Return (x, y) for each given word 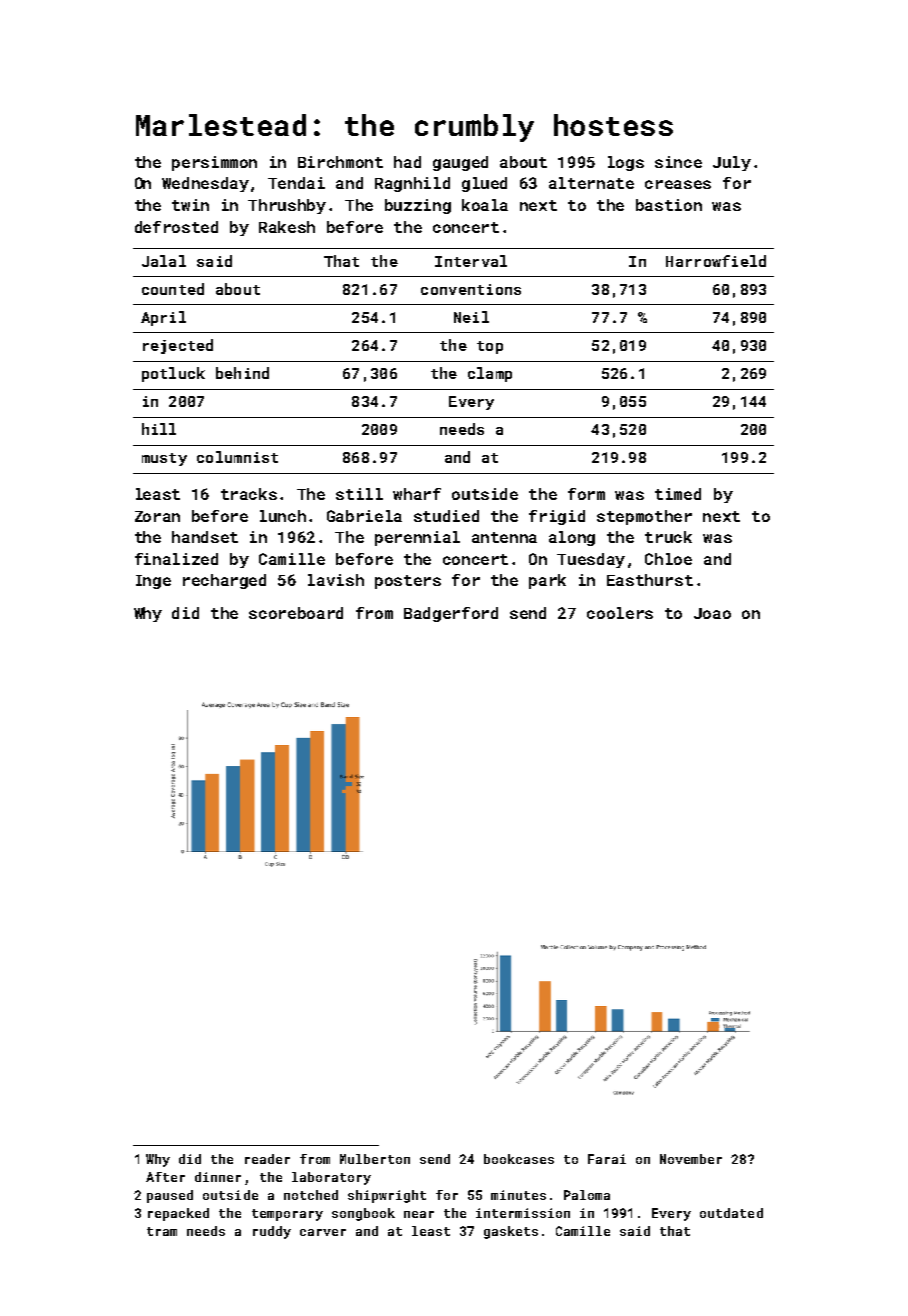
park (547, 581)
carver (323, 1232)
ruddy (272, 1232)
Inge (153, 582)
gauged (460, 163)
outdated (731, 1213)
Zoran (157, 516)
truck (668, 537)
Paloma (587, 1195)
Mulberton (375, 1159)
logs (626, 163)
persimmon (214, 163)
